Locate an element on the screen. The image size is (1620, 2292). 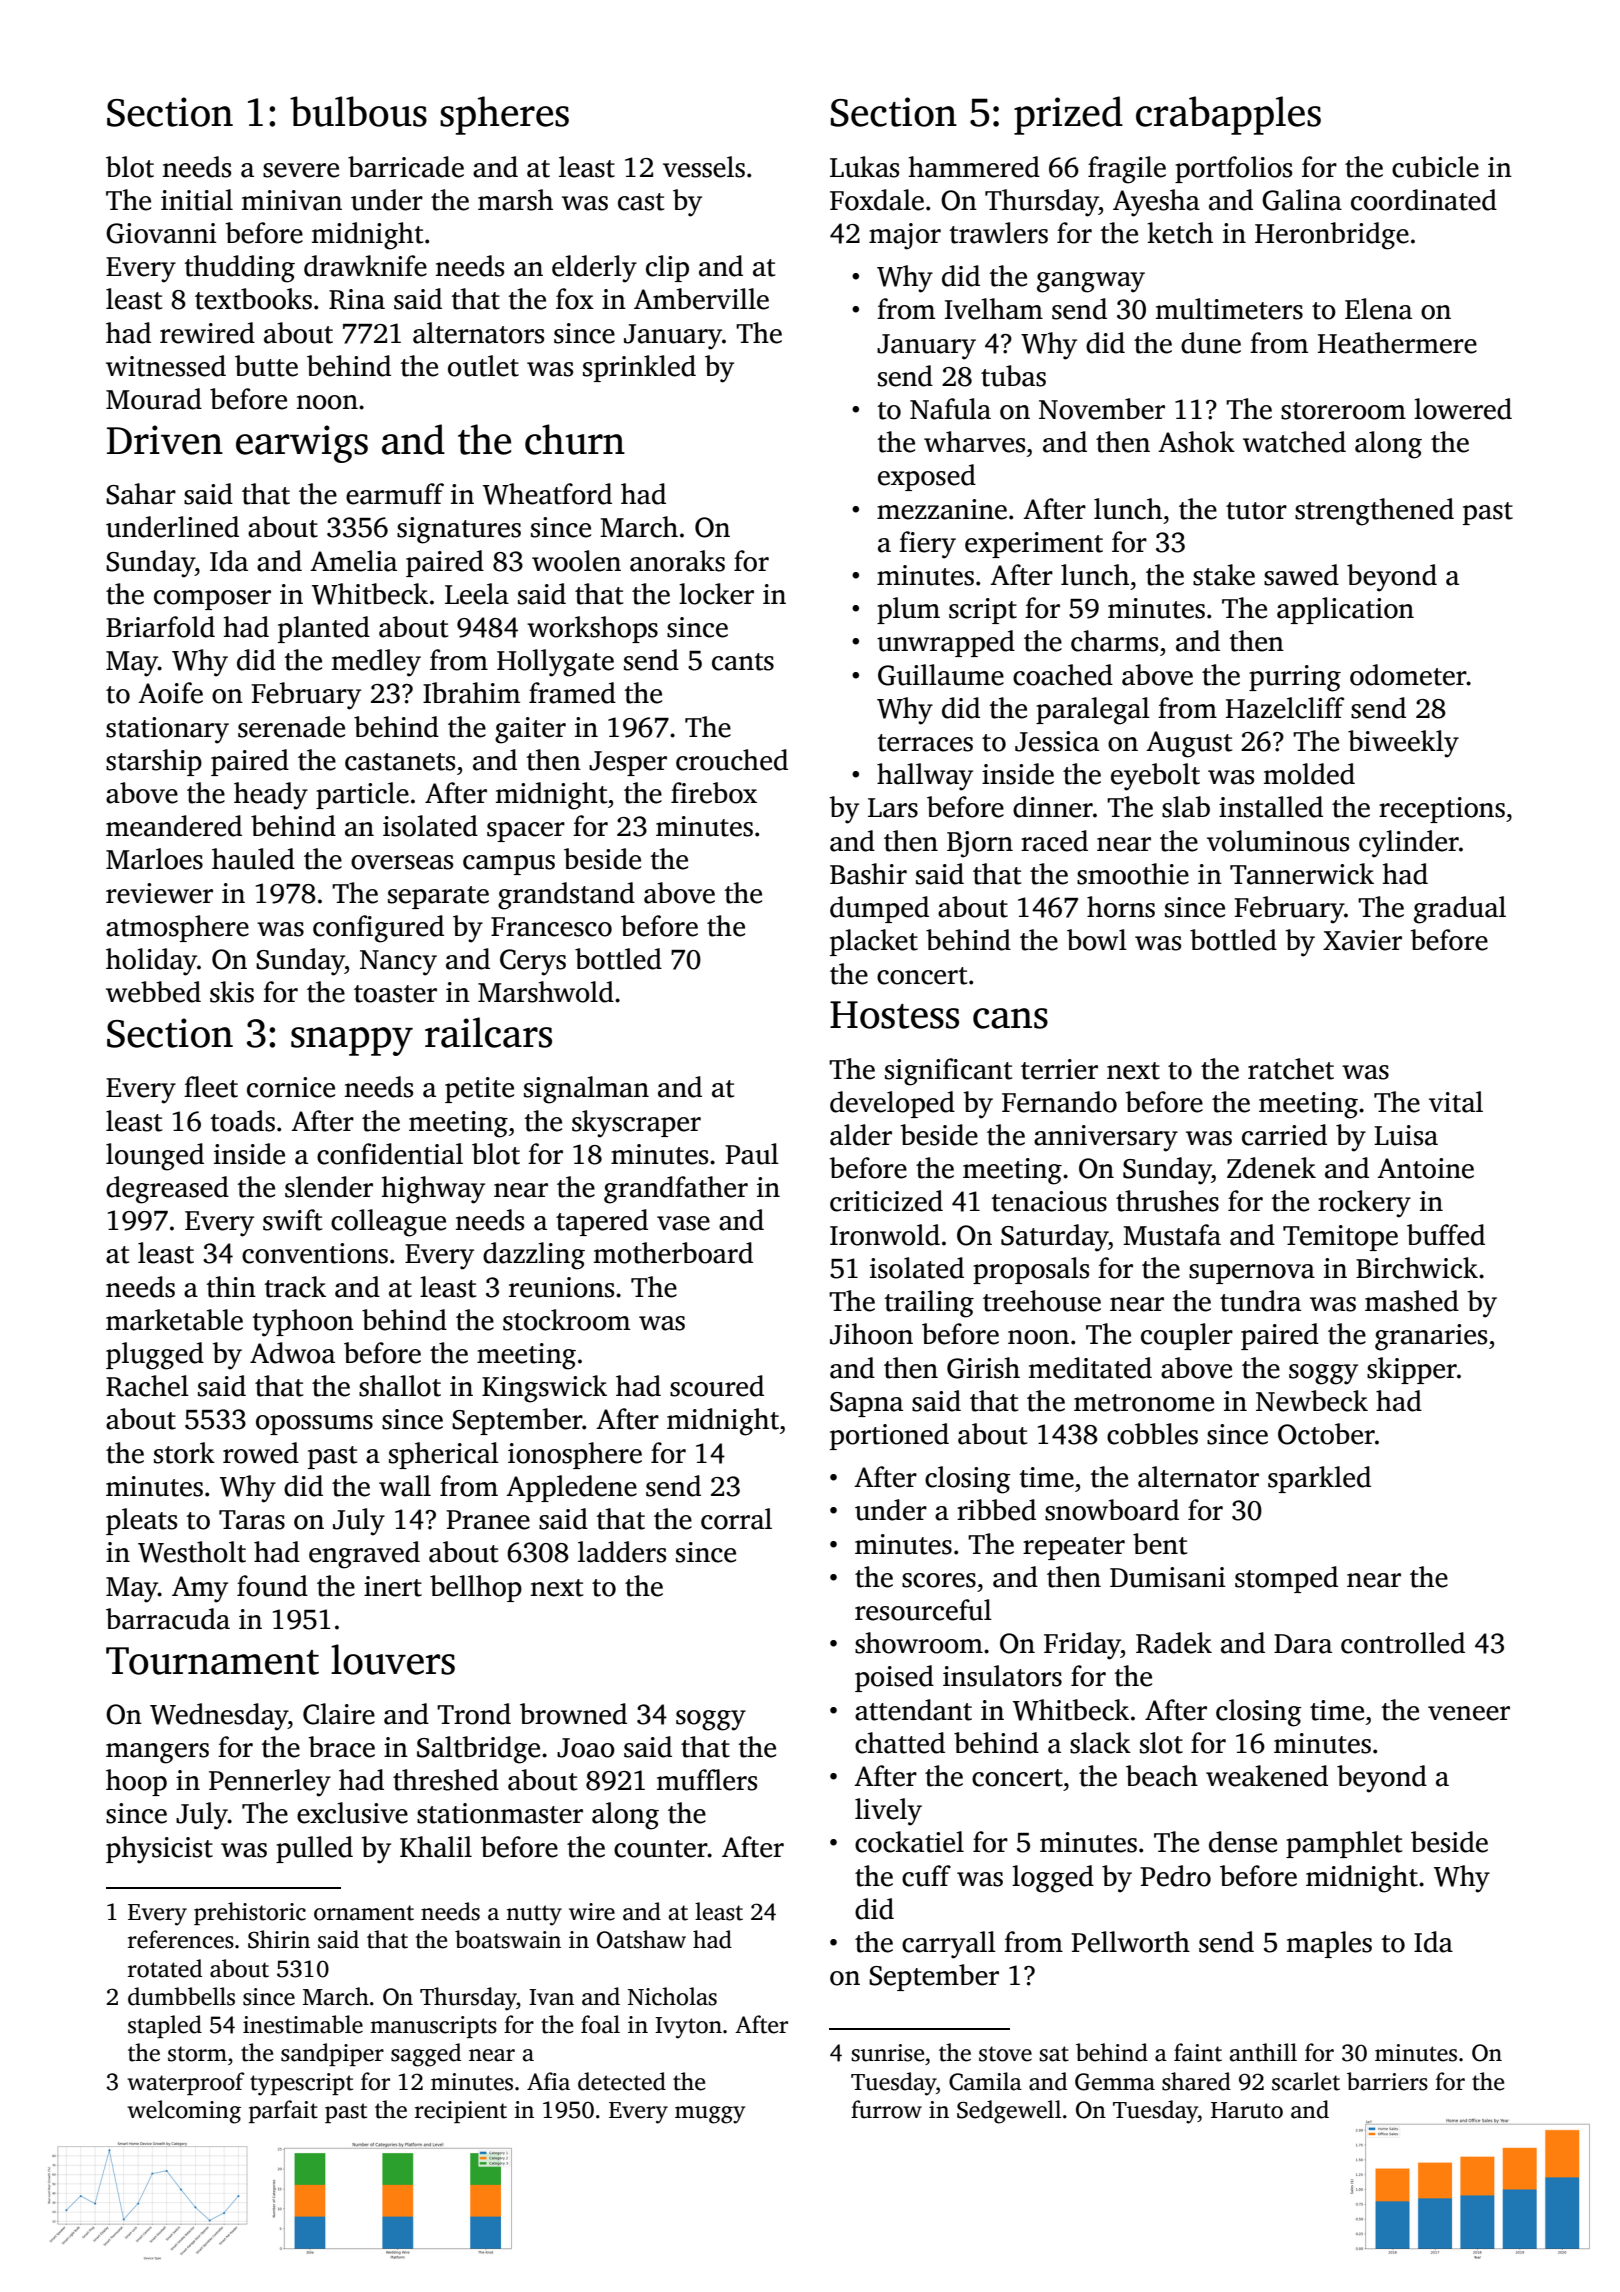
fragile is located at coordinates (1127, 170).
